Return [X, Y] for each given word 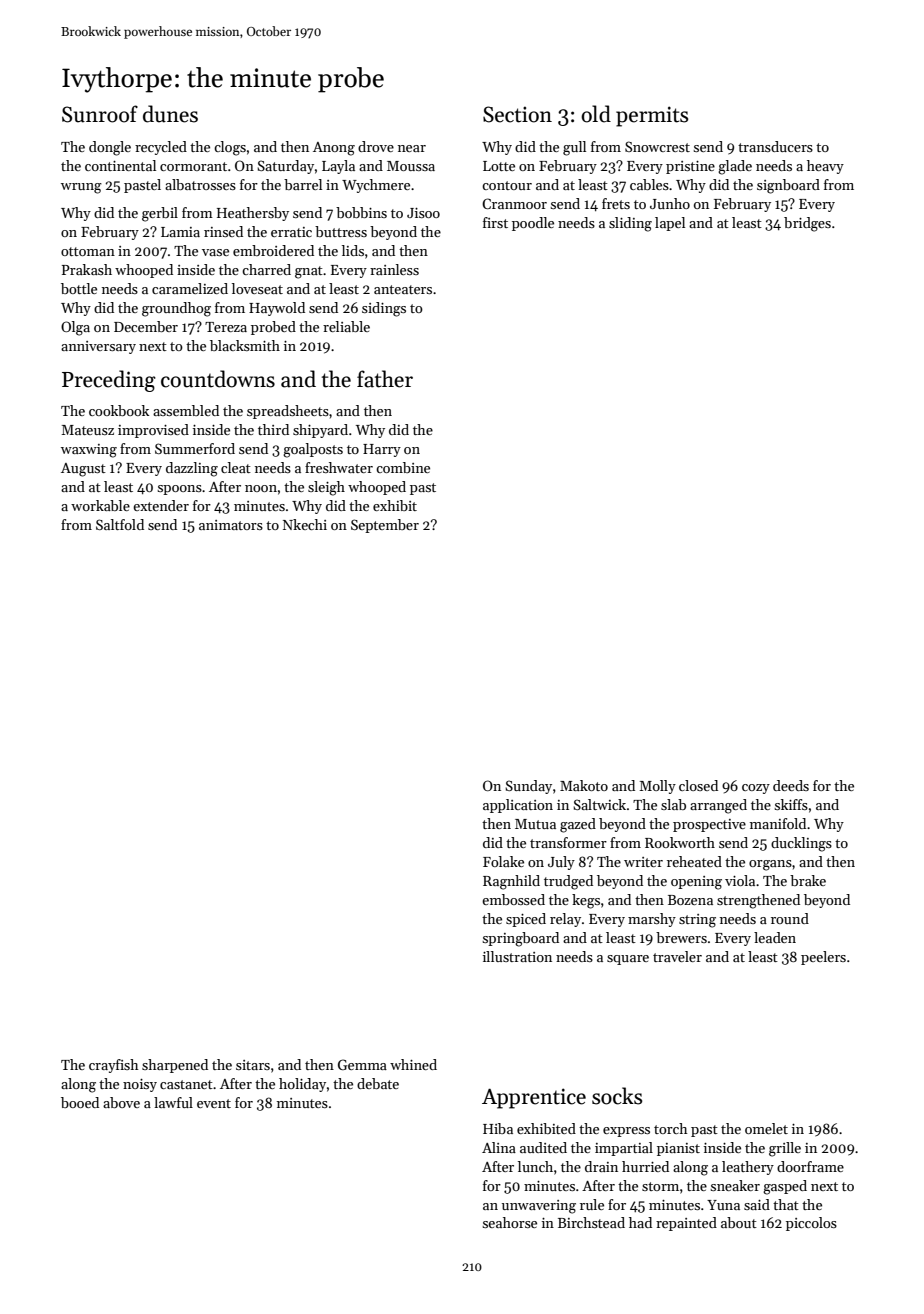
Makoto [584, 785]
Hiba [498, 1128]
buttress [341, 231]
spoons [180, 490]
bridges [807, 224]
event [214, 1103]
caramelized [190, 288]
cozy [756, 789]
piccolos [811, 1224]
